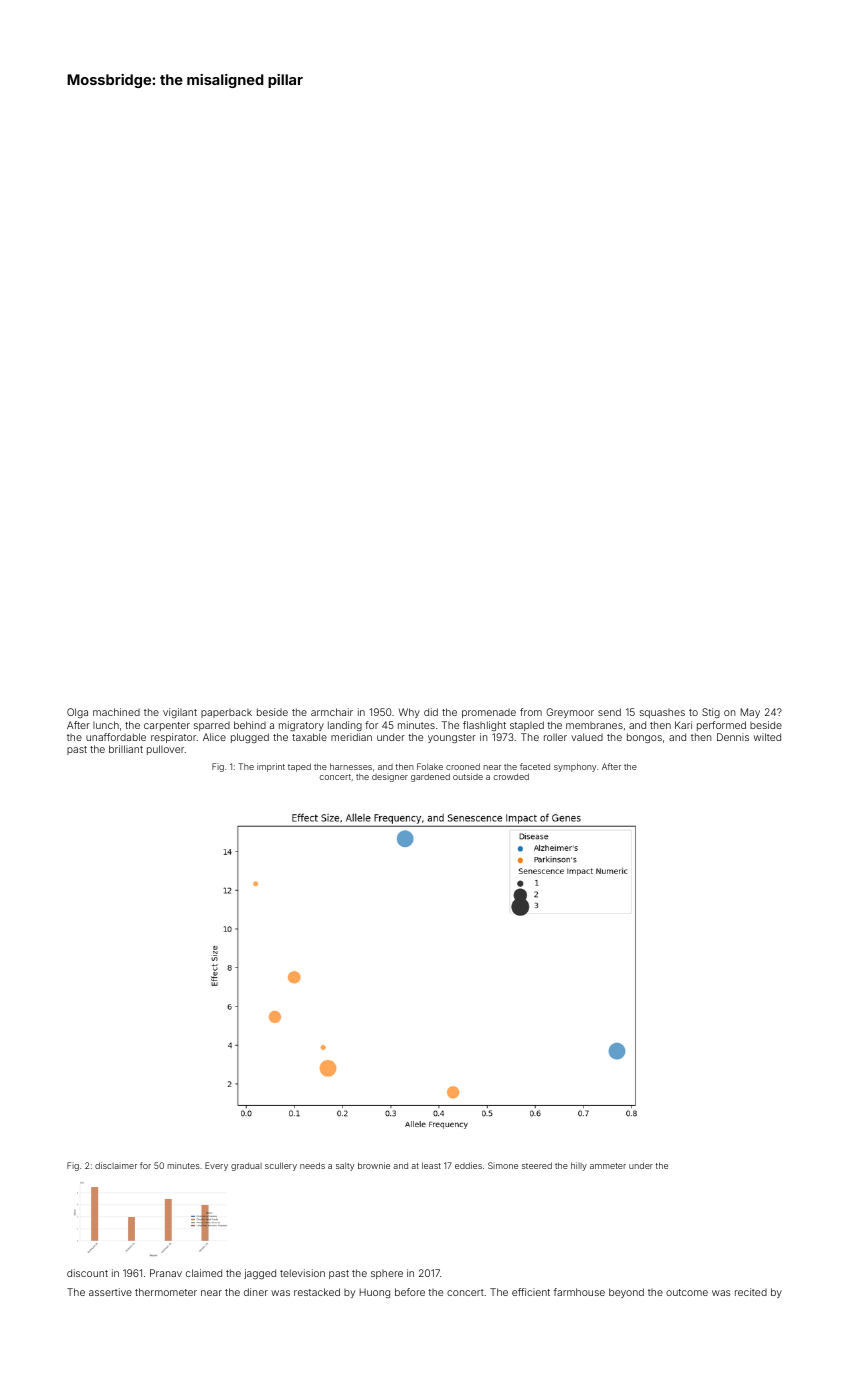 The height and width of the screenshot is (1400, 849). I want to click on jagged, so click(260, 1274).
